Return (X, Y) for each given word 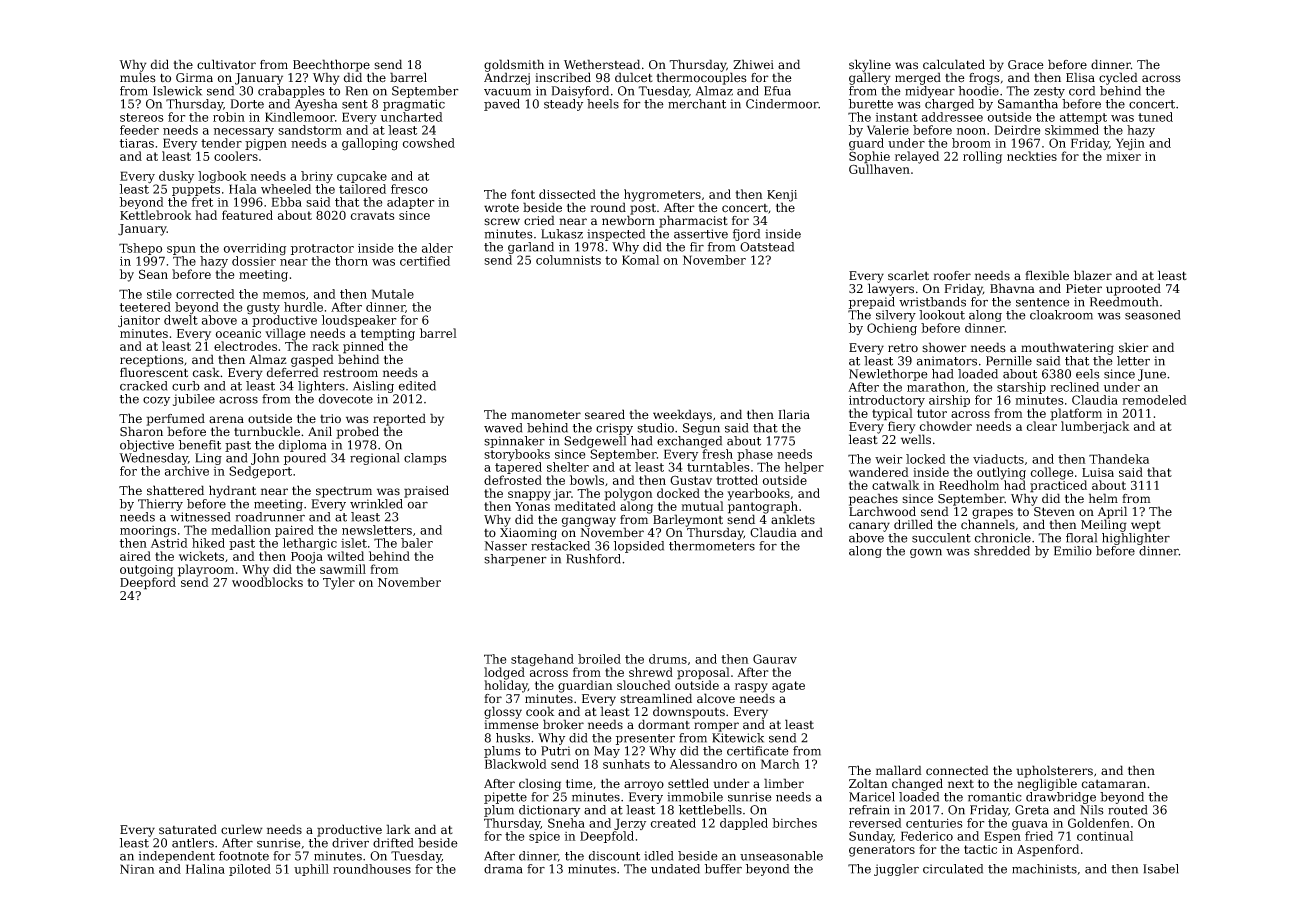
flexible (1047, 275)
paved (502, 105)
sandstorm (310, 130)
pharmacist (693, 221)
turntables (718, 467)
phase (755, 455)
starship (1021, 388)
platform (1076, 414)
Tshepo (140, 249)
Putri (555, 751)
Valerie (888, 130)
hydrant (232, 491)
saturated (188, 829)
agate (788, 687)
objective (147, 446)
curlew (242, 829)
